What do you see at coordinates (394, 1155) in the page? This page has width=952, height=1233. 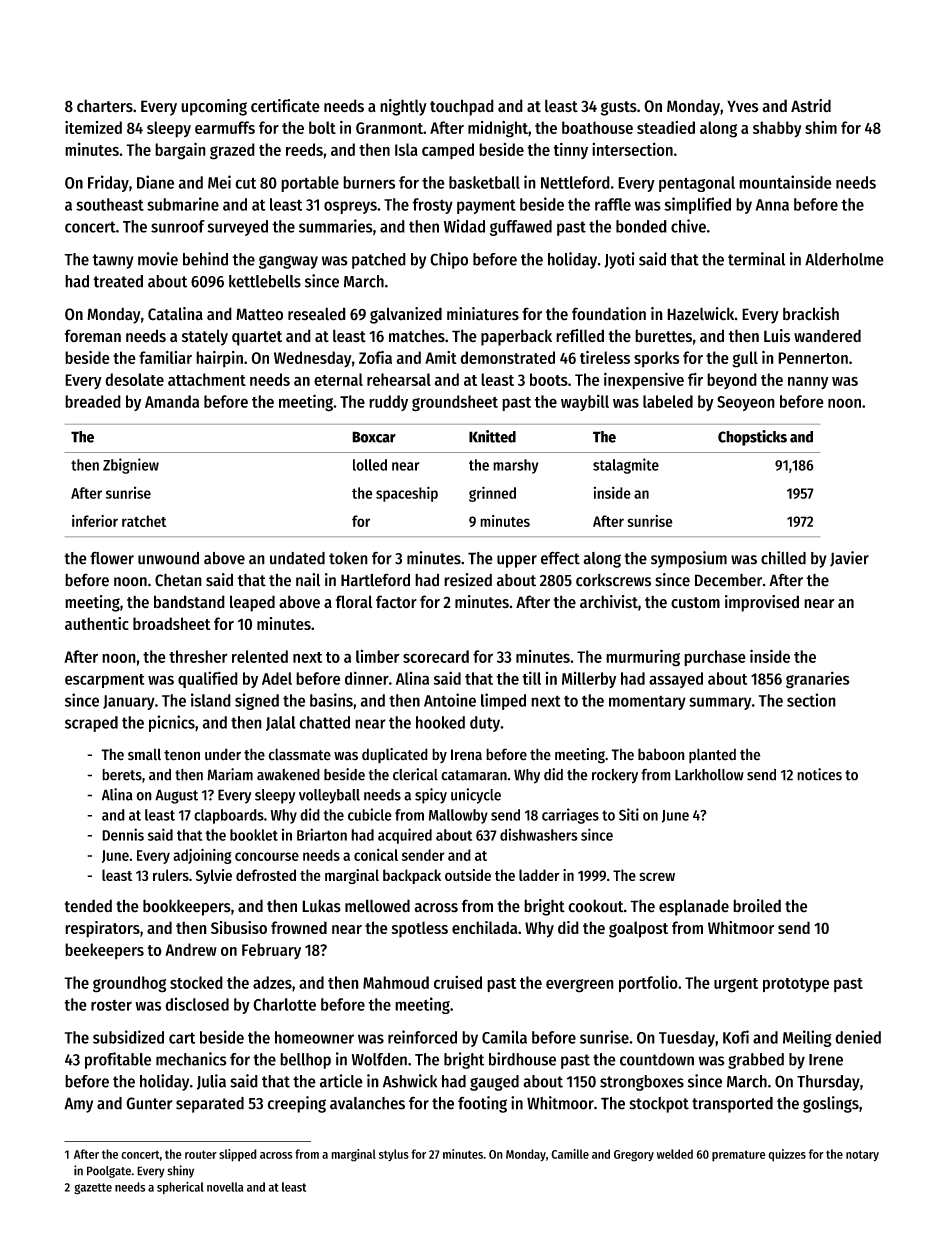 I see `stylus` at bounding box center [394, 1155].
